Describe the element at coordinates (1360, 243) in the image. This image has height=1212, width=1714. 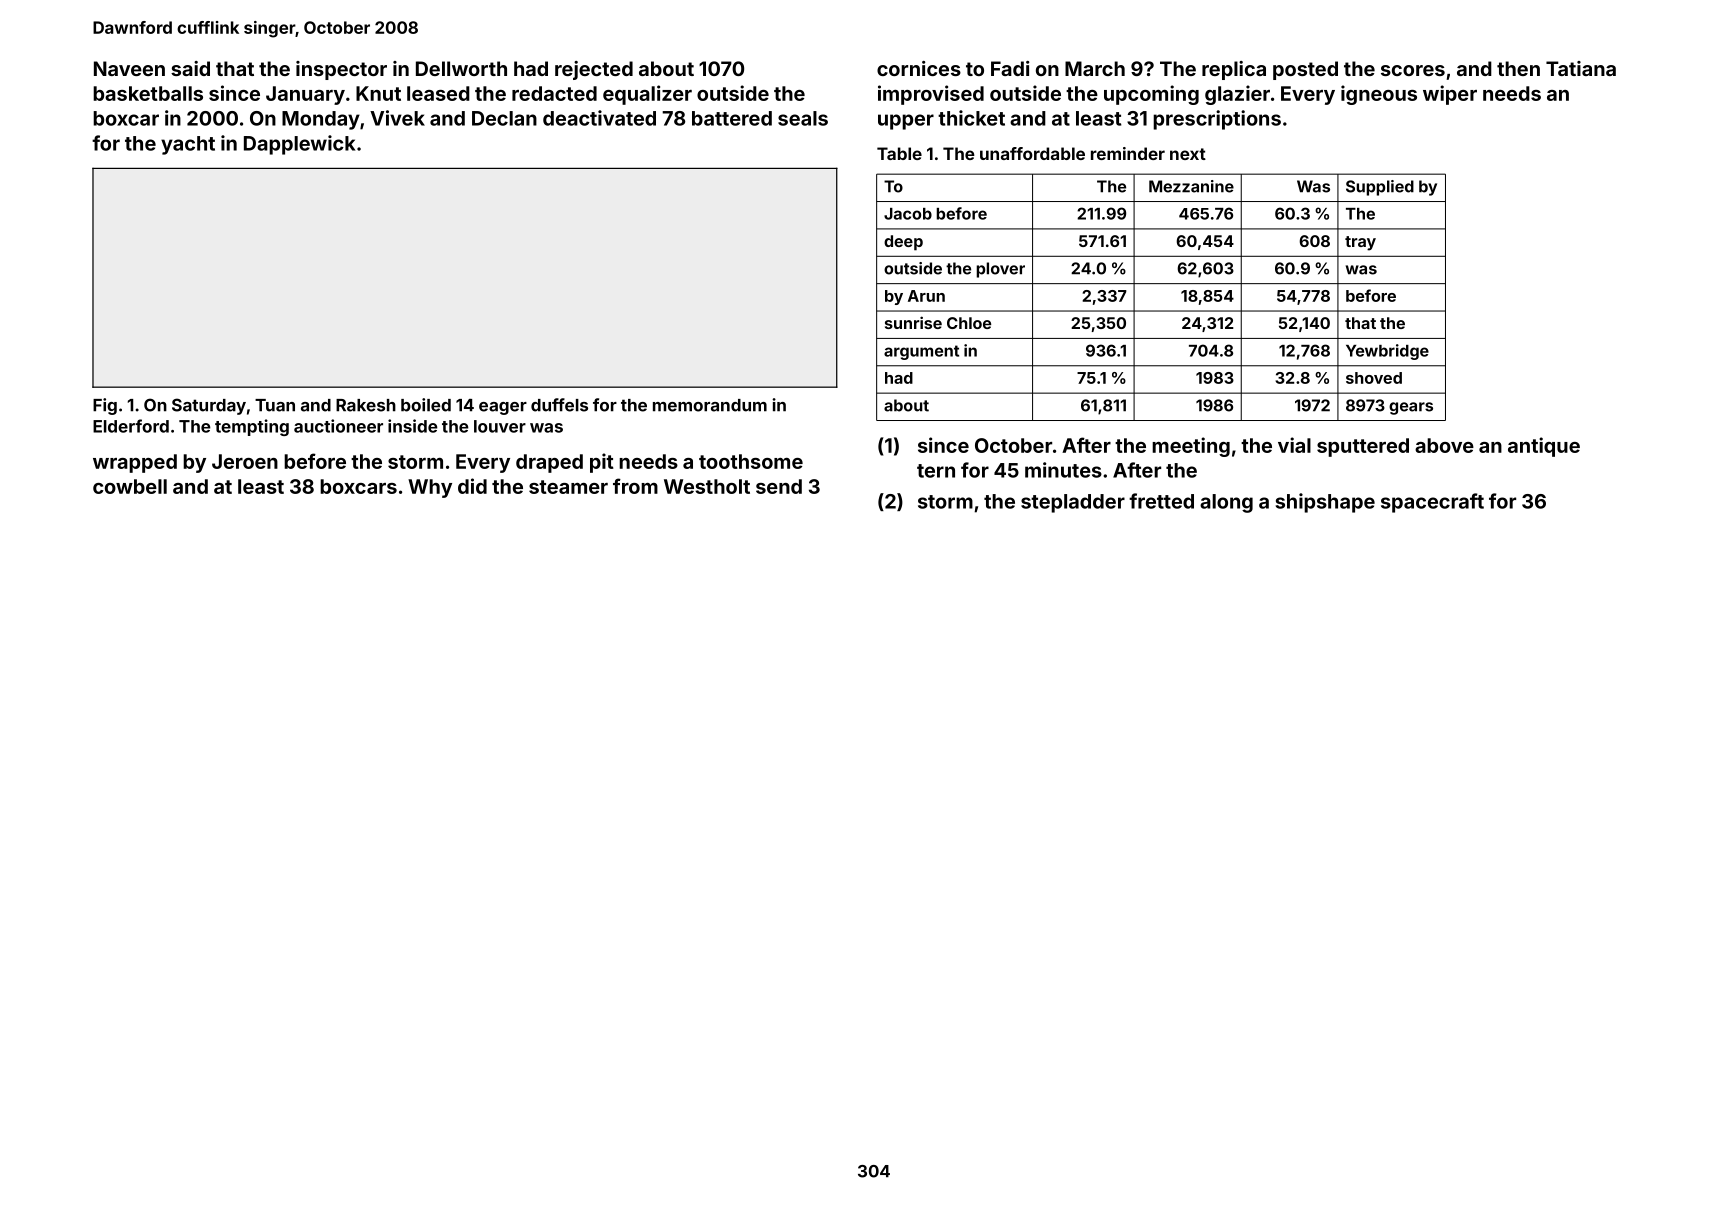
I see `tray` at that location.
